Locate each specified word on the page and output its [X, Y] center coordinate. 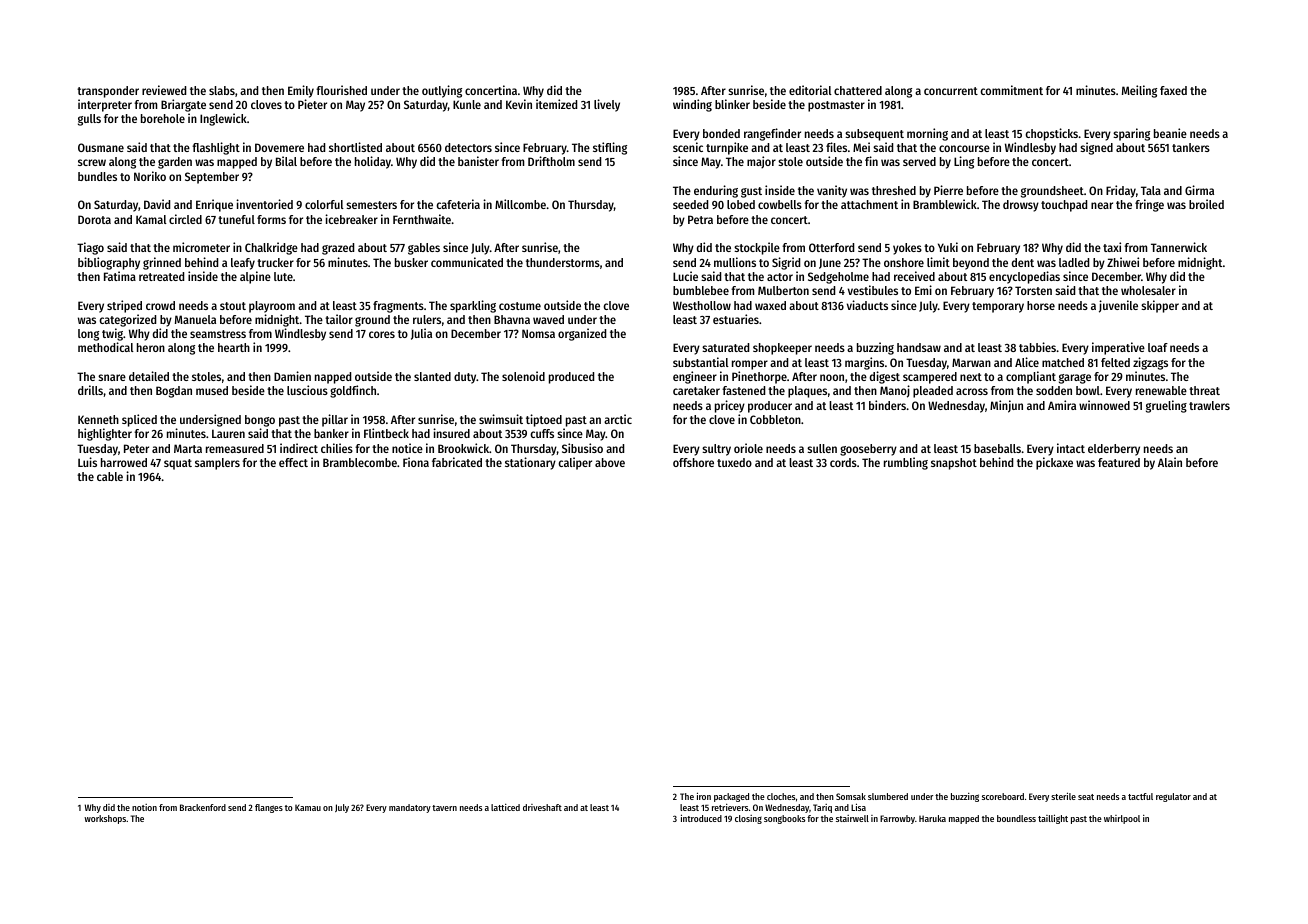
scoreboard [1003, 796]
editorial [810, 90]
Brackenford [203, 807]
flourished [341, 90]
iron [704, 796]
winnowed [1104, 405]
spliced [139, 420]
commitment [1011, 90]
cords [843, 462]
